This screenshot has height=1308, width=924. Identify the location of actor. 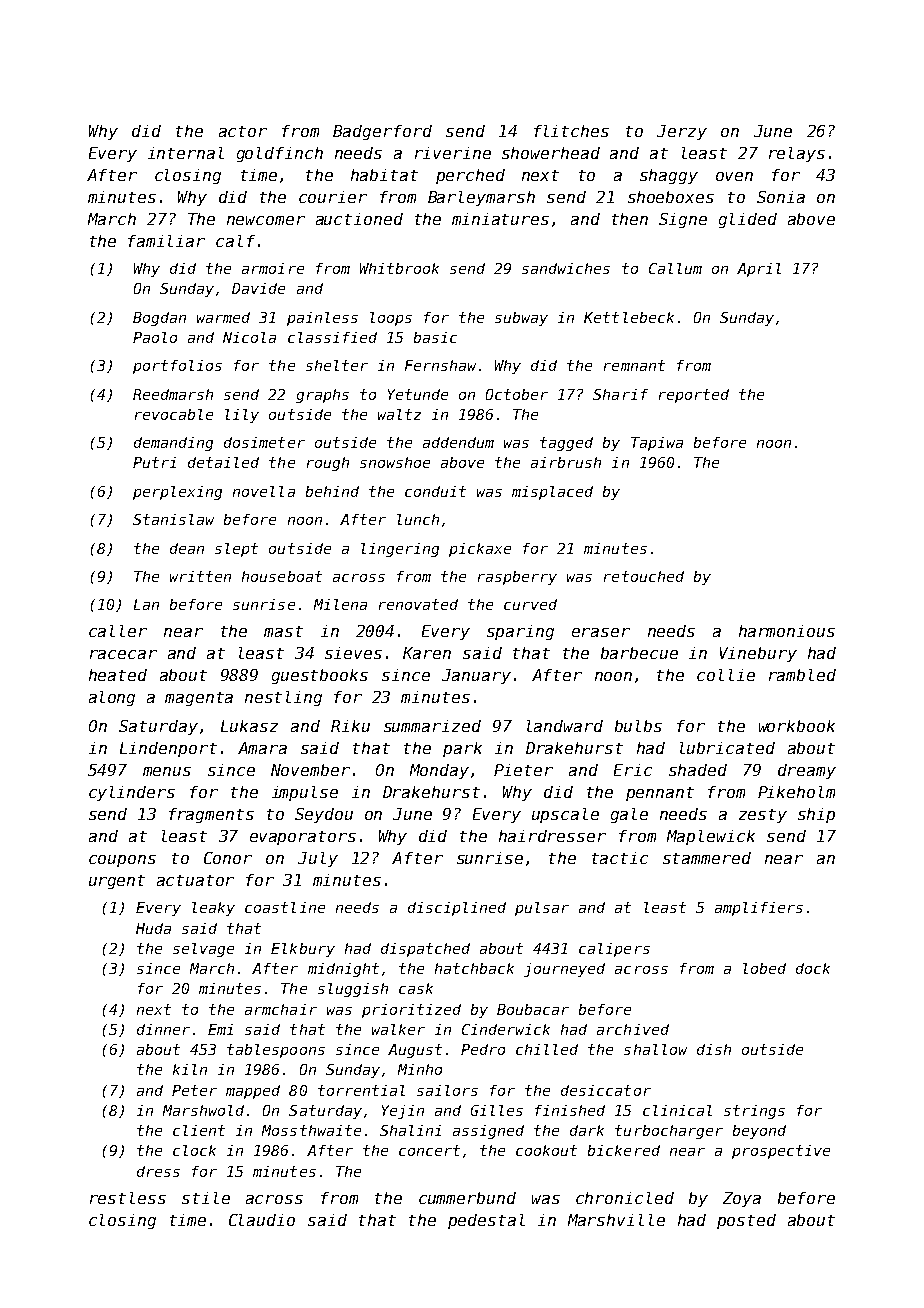
(243, 131).
